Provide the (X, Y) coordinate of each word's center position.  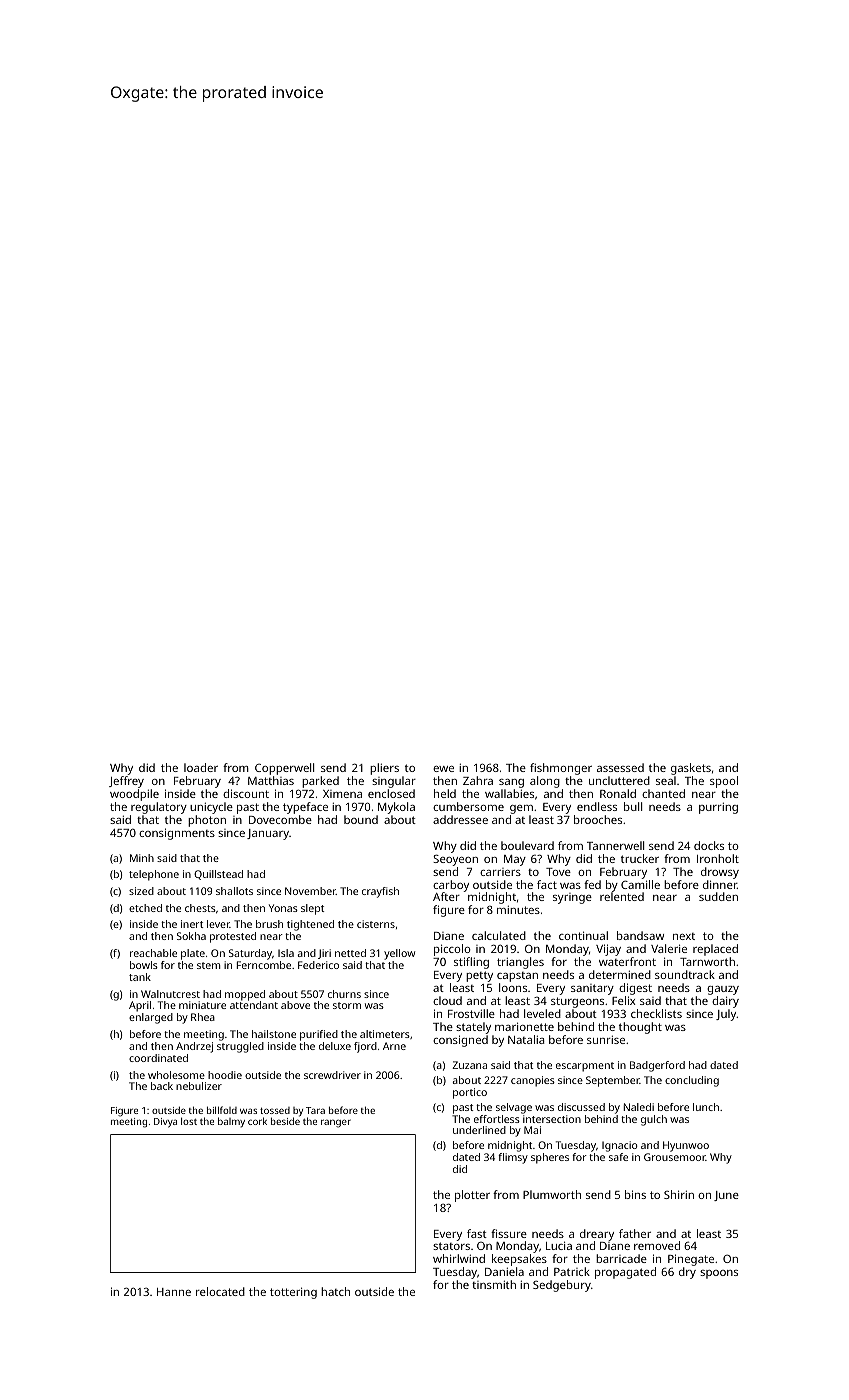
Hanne (174, 1292)
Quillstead (218, 875)
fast (477, 1233)
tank (140, 977)
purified (319, 1035)
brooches (598, 819)
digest (635, 989)
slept (312, 909)
